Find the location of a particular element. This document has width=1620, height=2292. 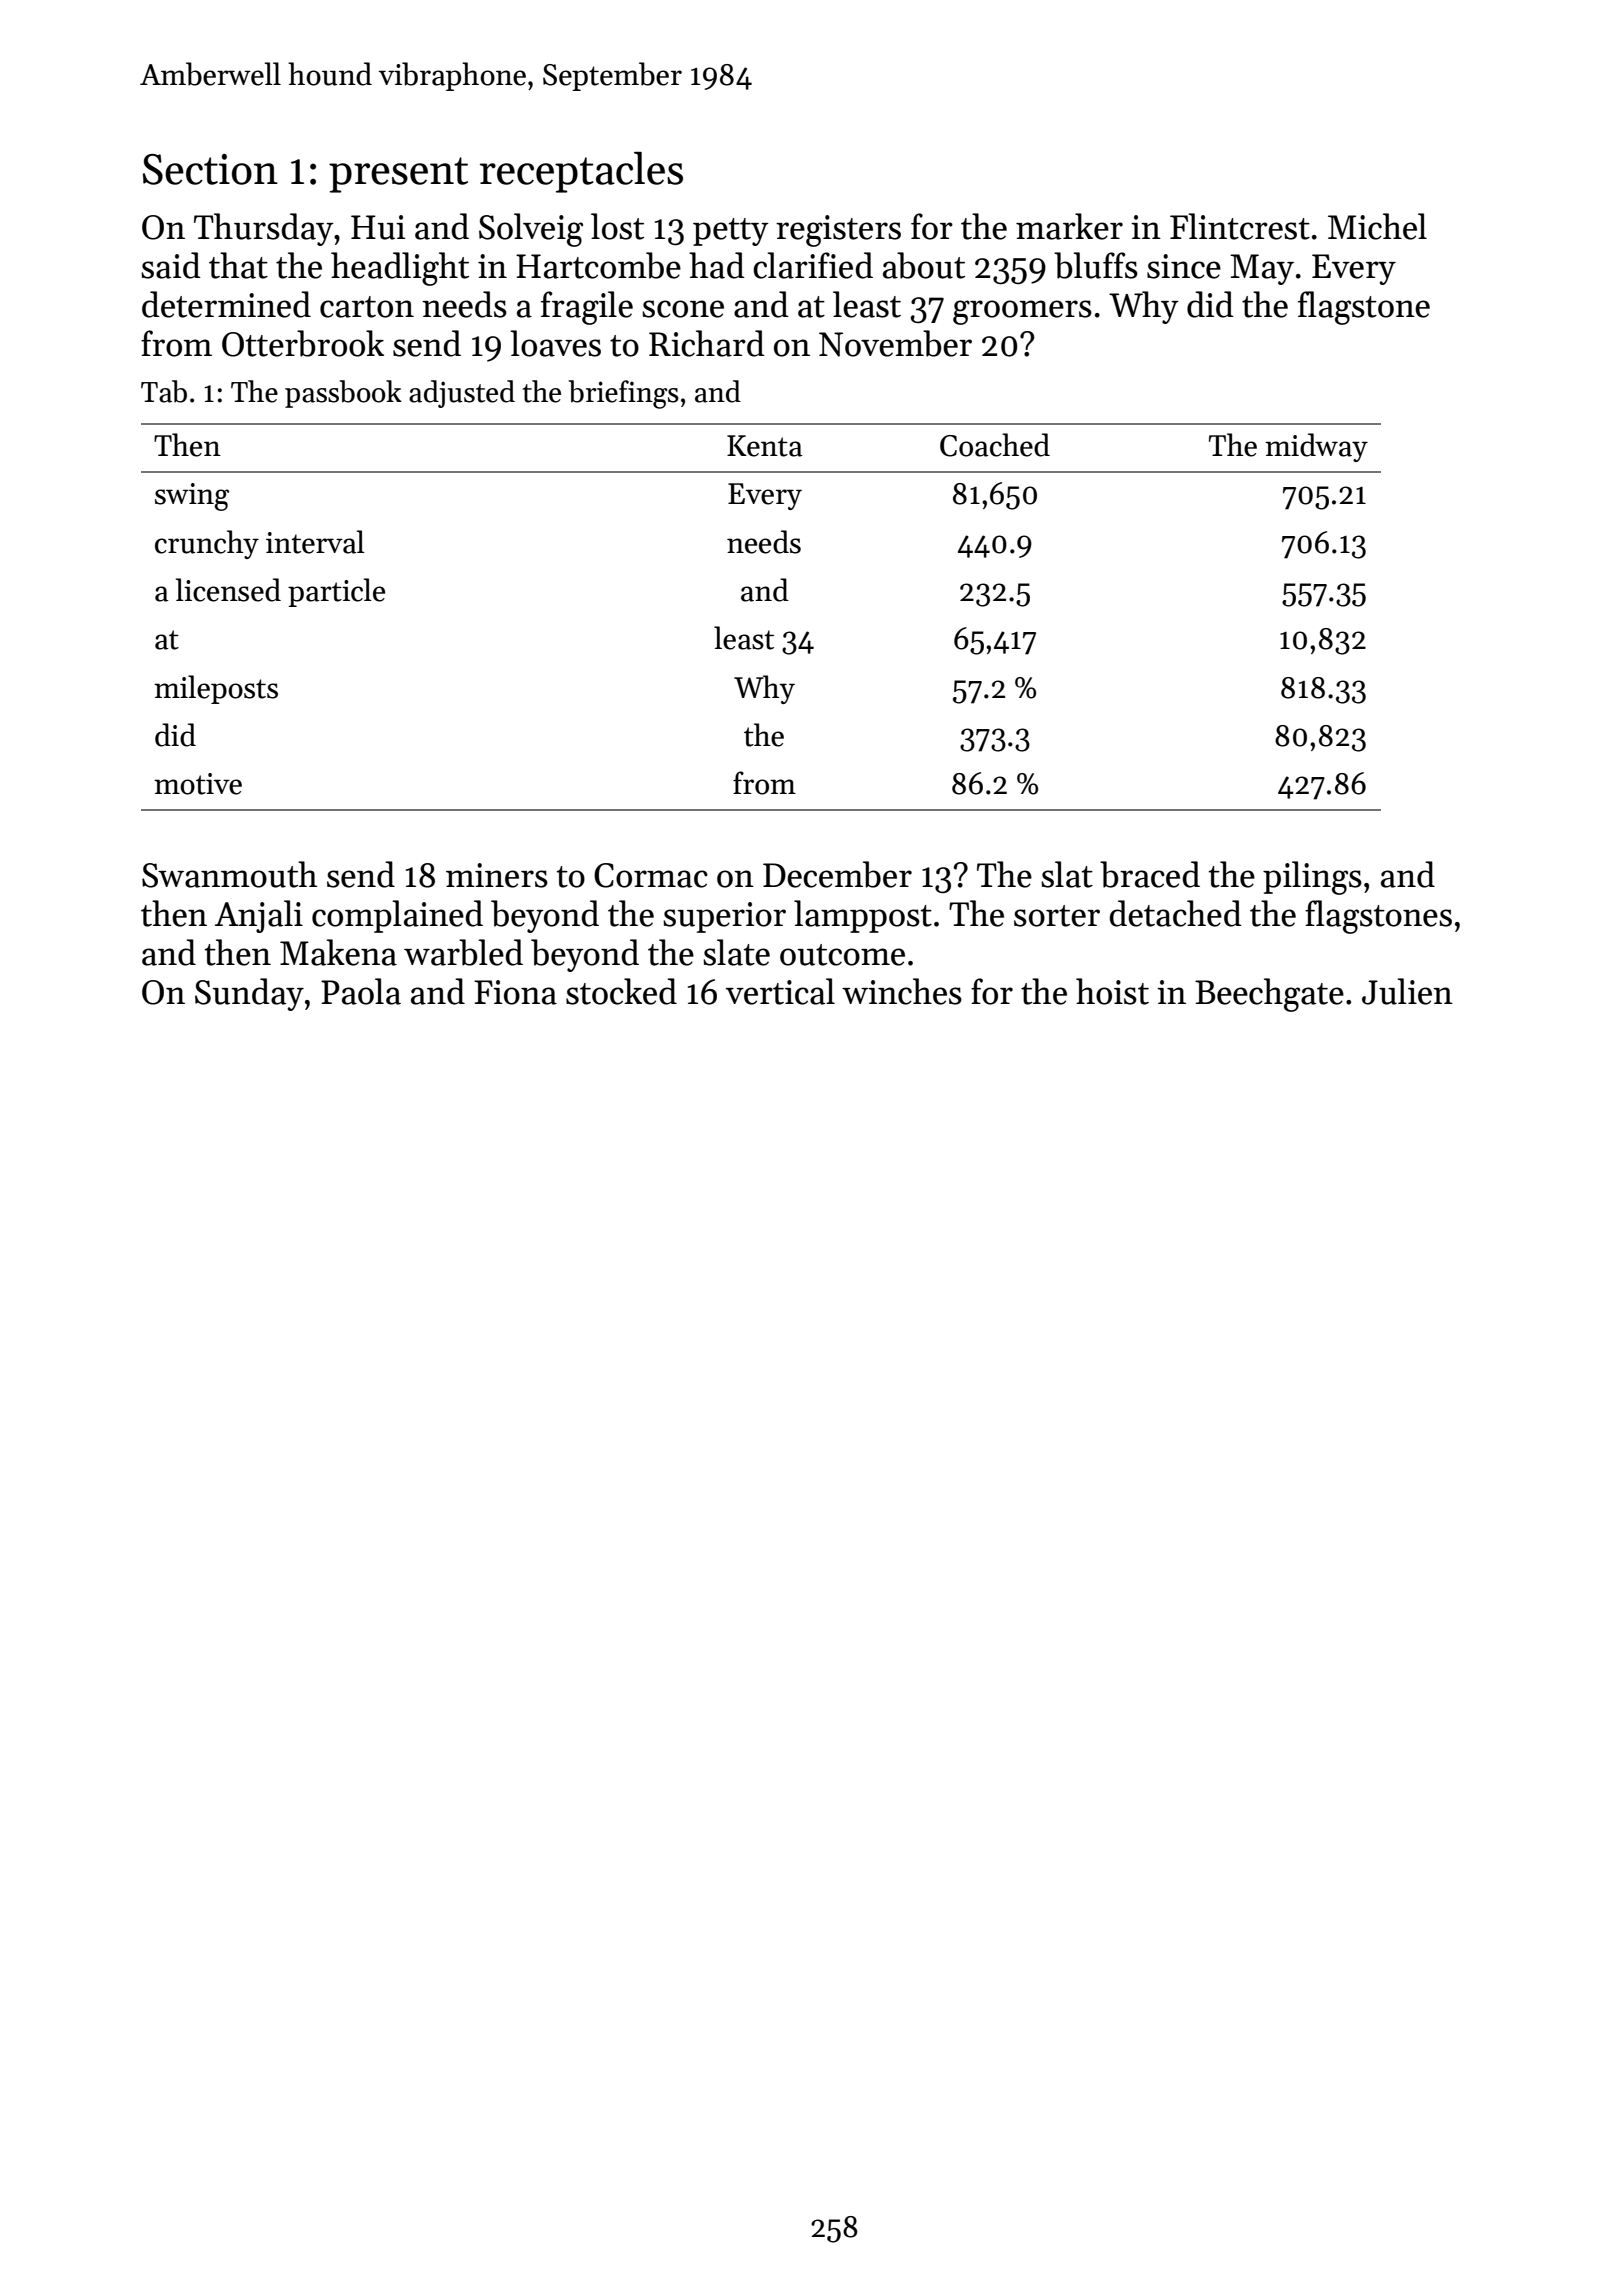

Michel is located at coordinates (1377, 226).
